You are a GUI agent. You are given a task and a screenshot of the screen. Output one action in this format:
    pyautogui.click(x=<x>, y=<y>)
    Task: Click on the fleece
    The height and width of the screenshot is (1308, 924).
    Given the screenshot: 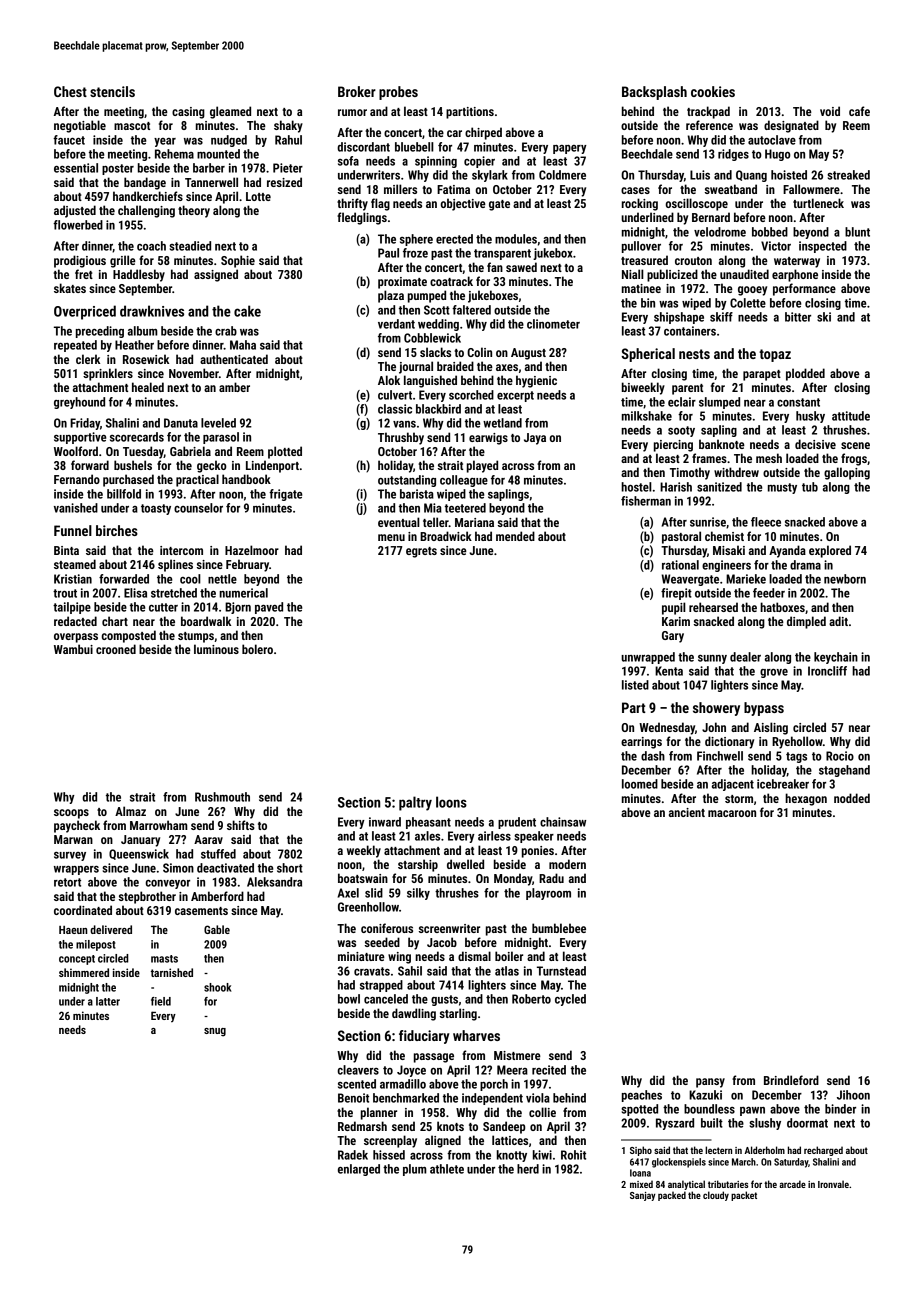 What is the action you would take?
    pyautogui.click(x=766, y=522)
